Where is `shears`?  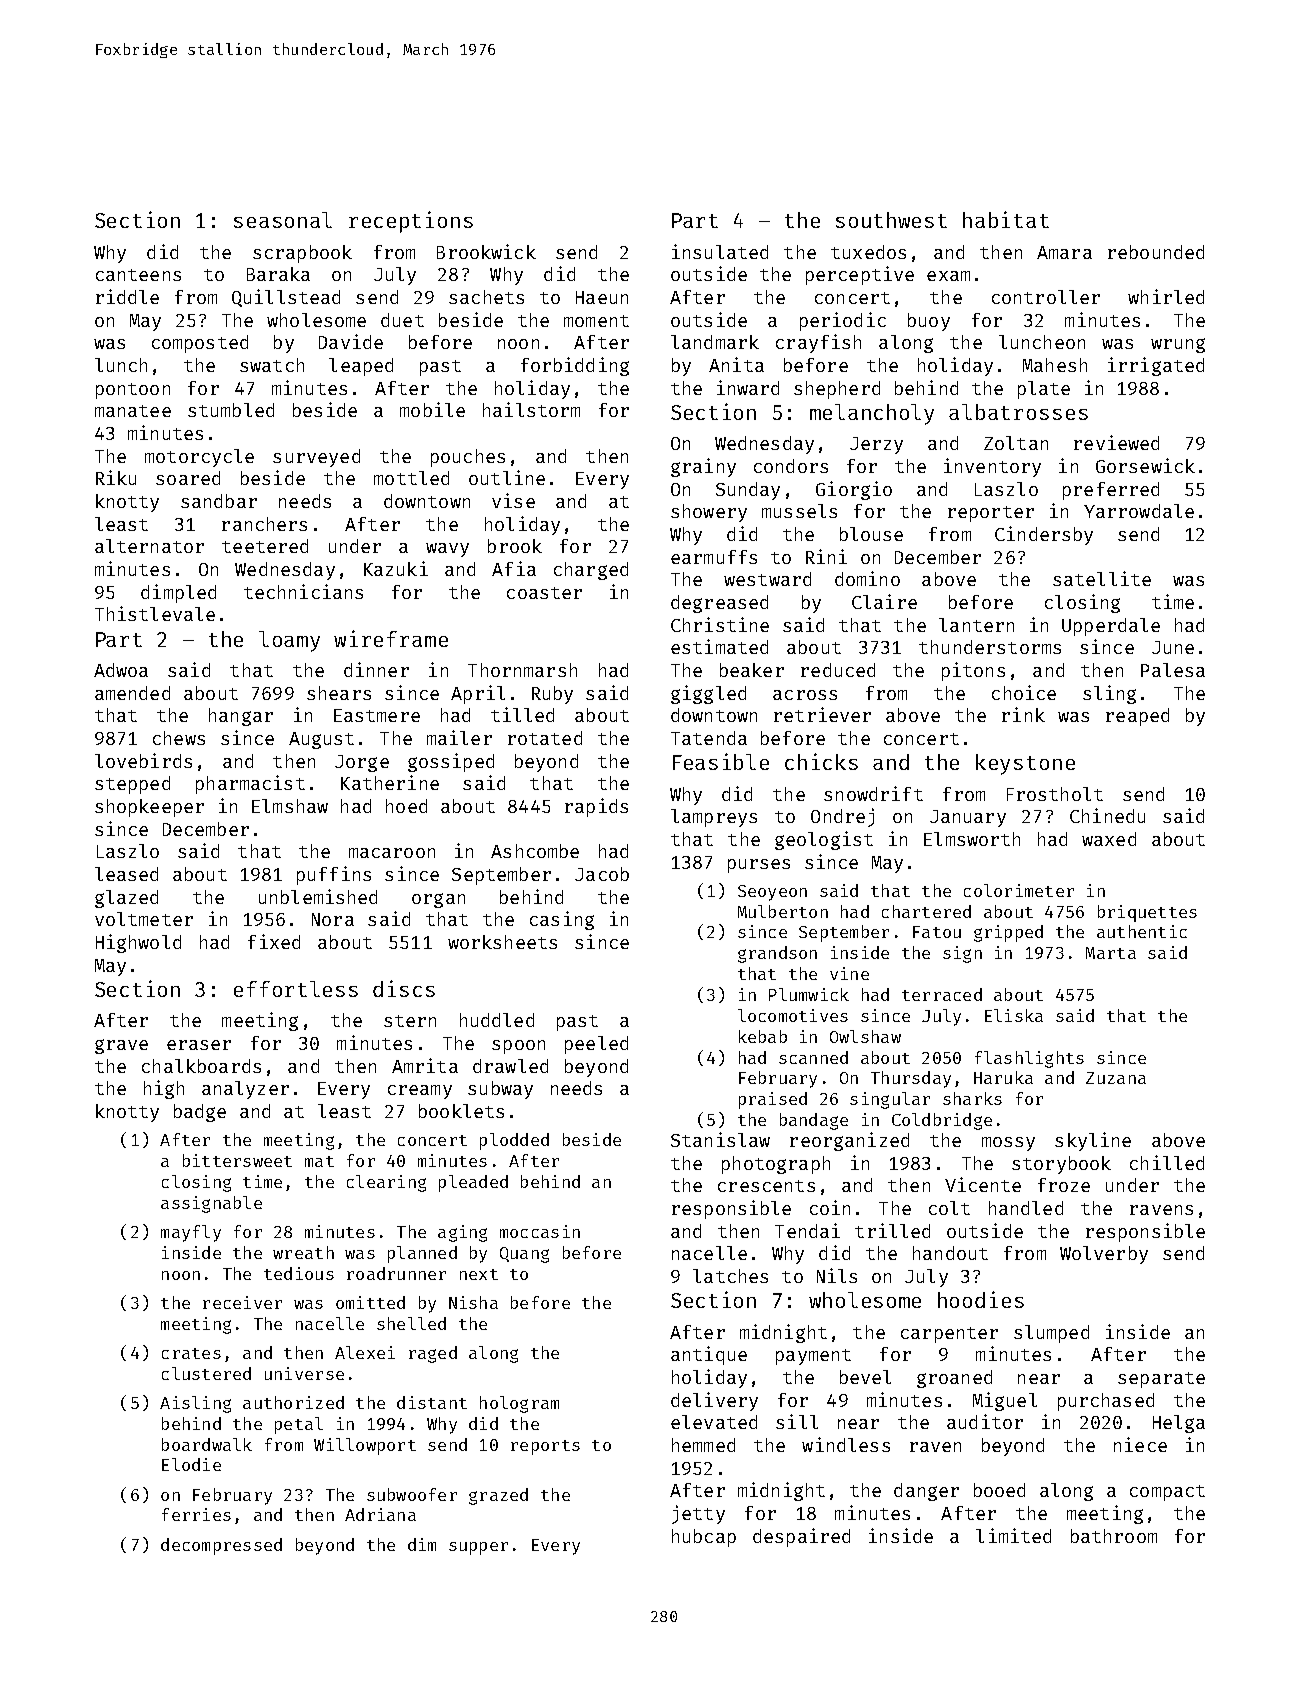 shears is located at coordinates (339, 693).
